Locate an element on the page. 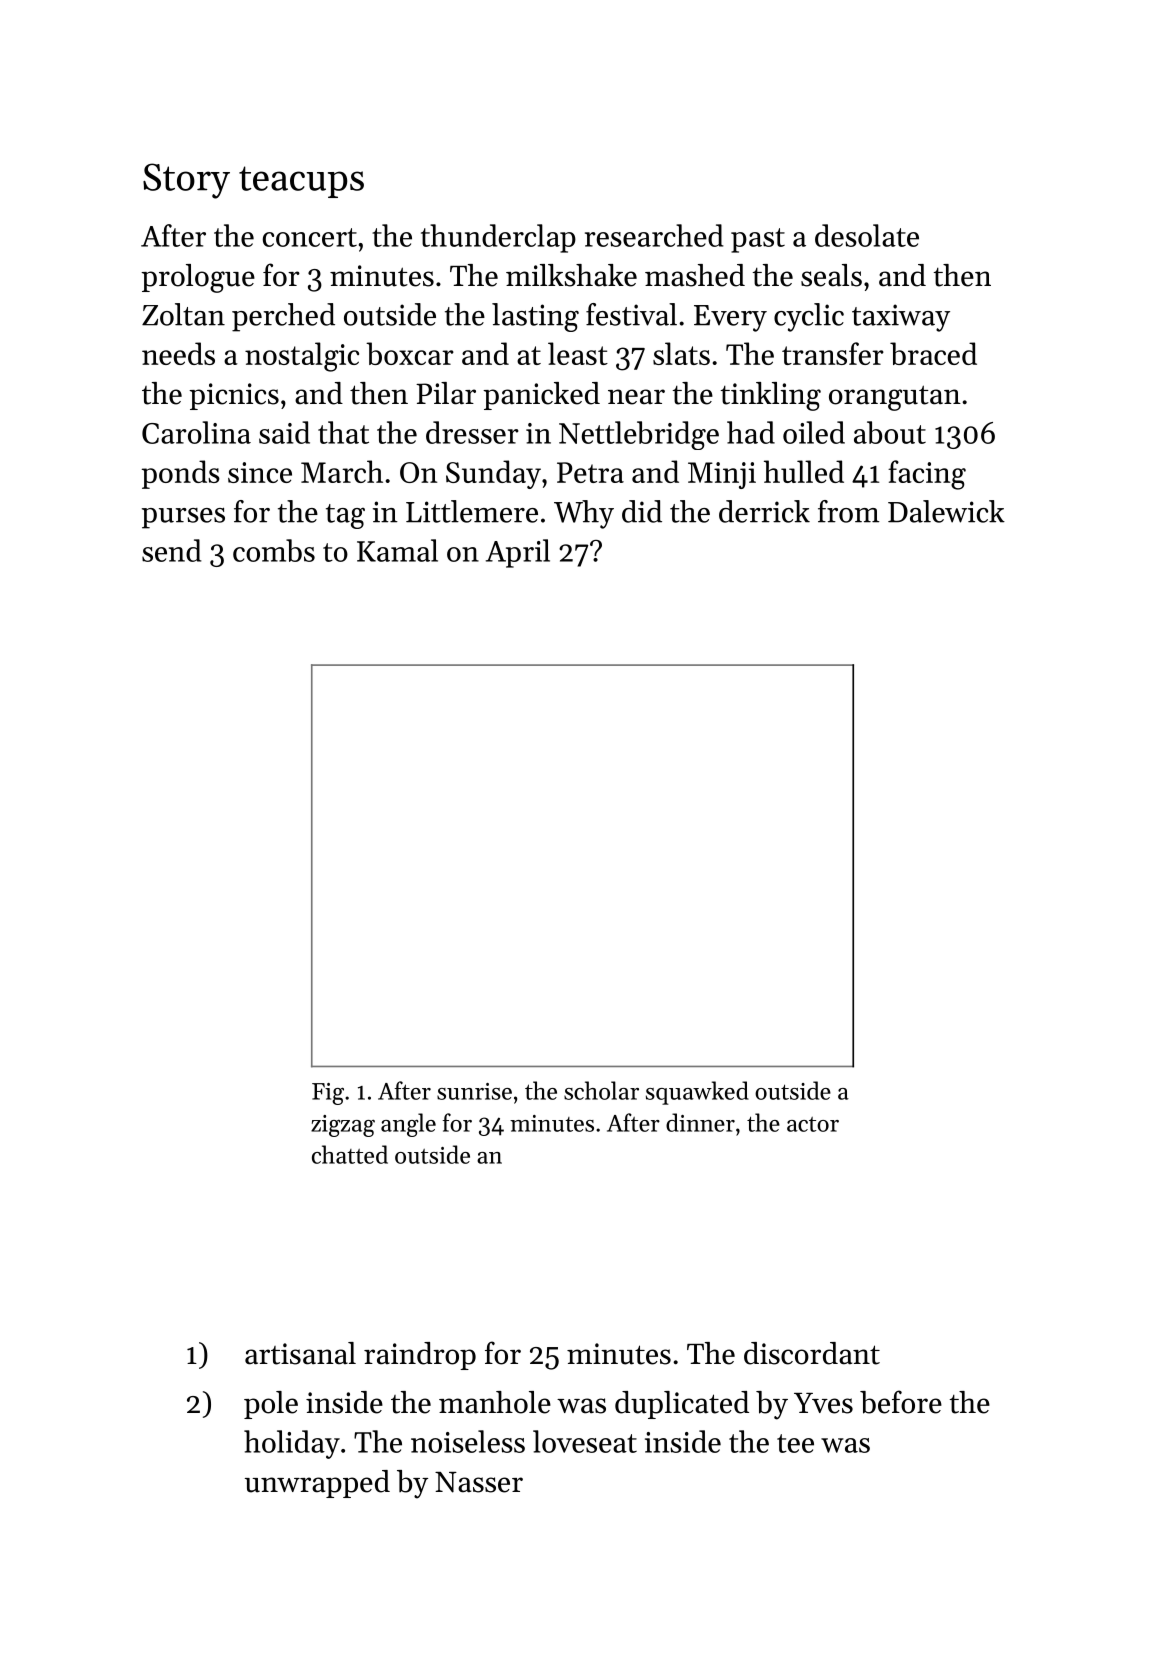  actor is located at coordinates (813, 1124).
